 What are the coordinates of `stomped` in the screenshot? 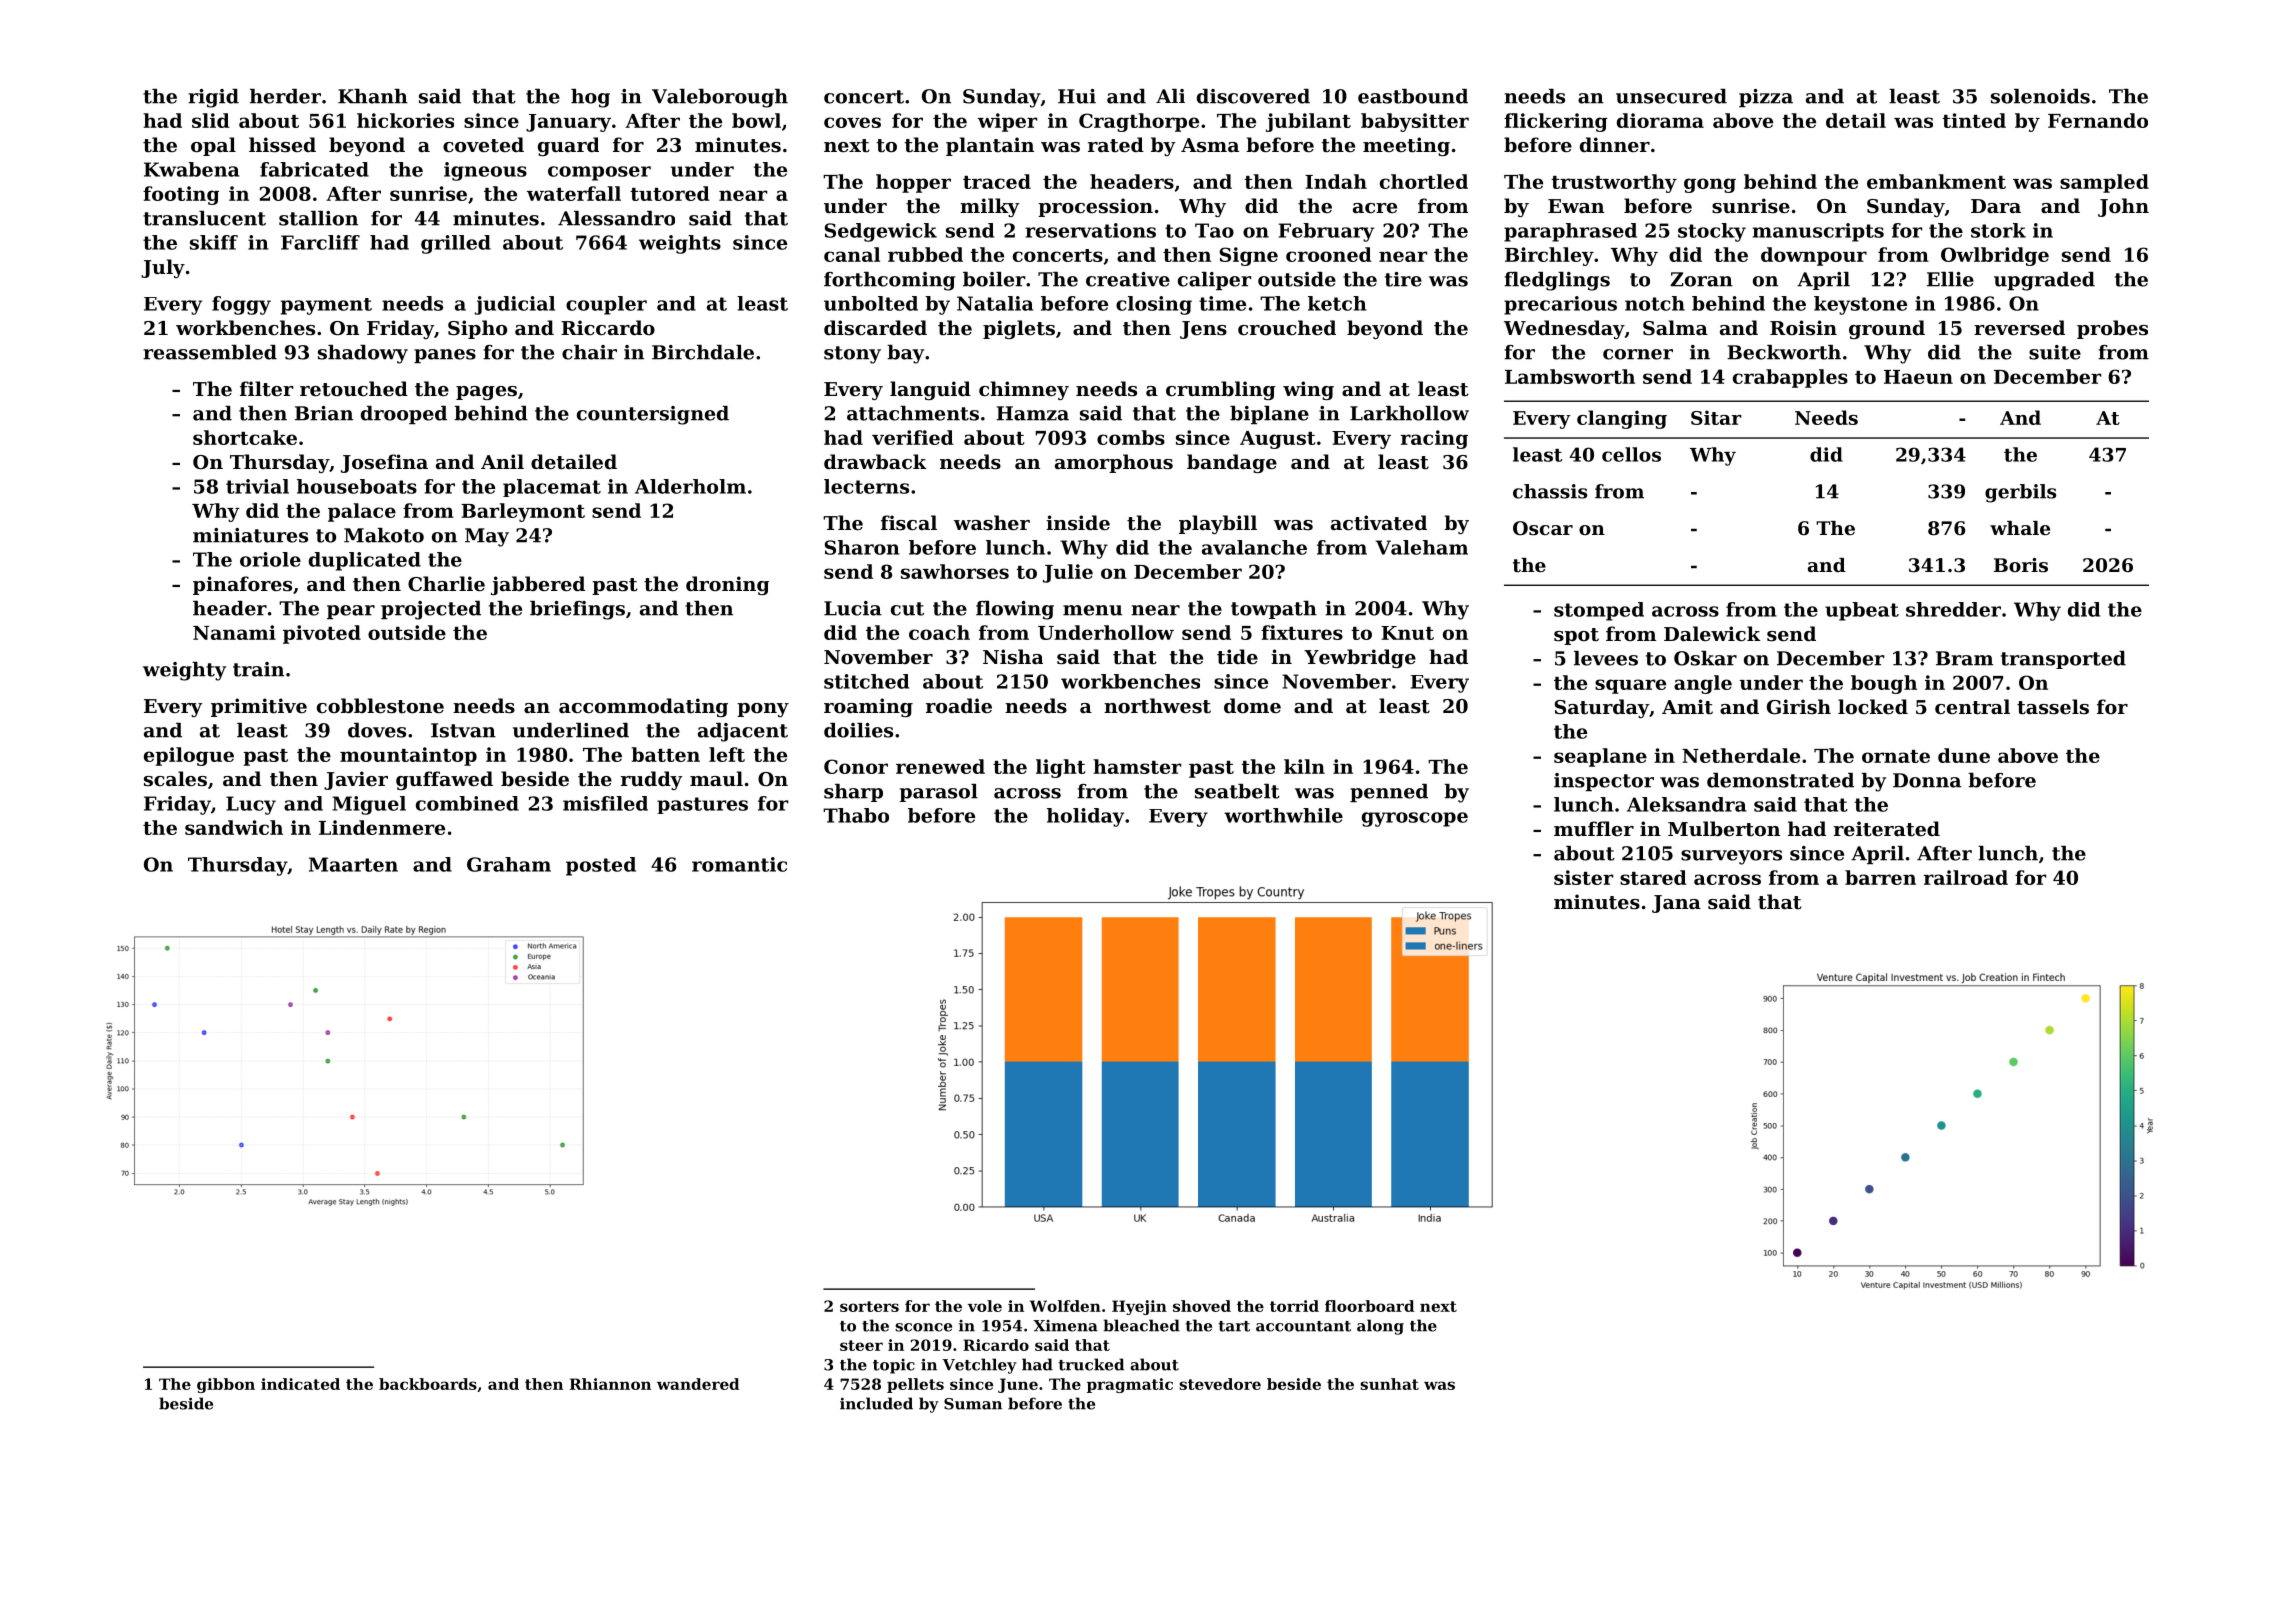 It's located at (1599, 611).
